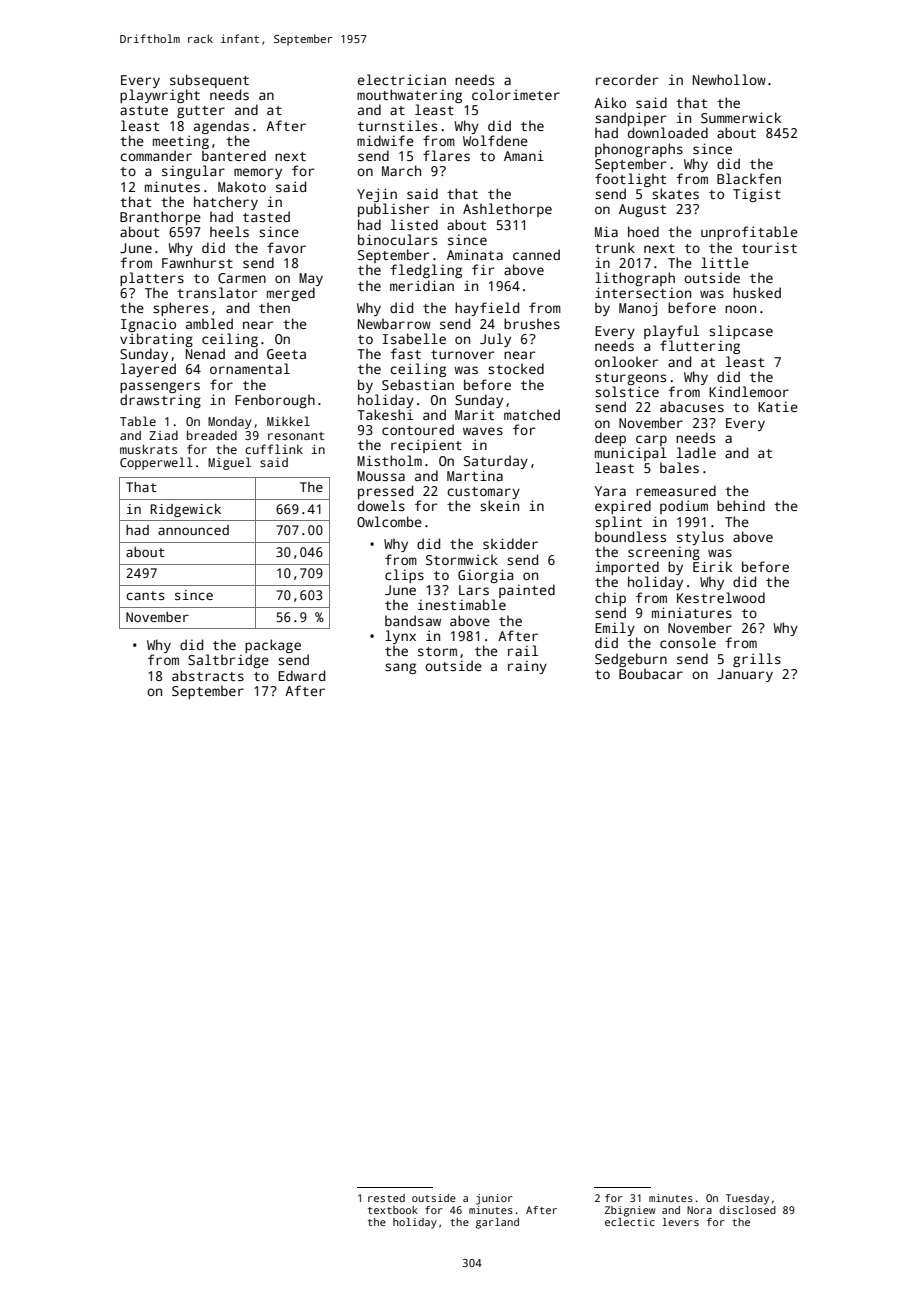 The image size is (924, 1308). Describe the element at coordinates (386, 1198) in the page. I see `rested` at that location.
